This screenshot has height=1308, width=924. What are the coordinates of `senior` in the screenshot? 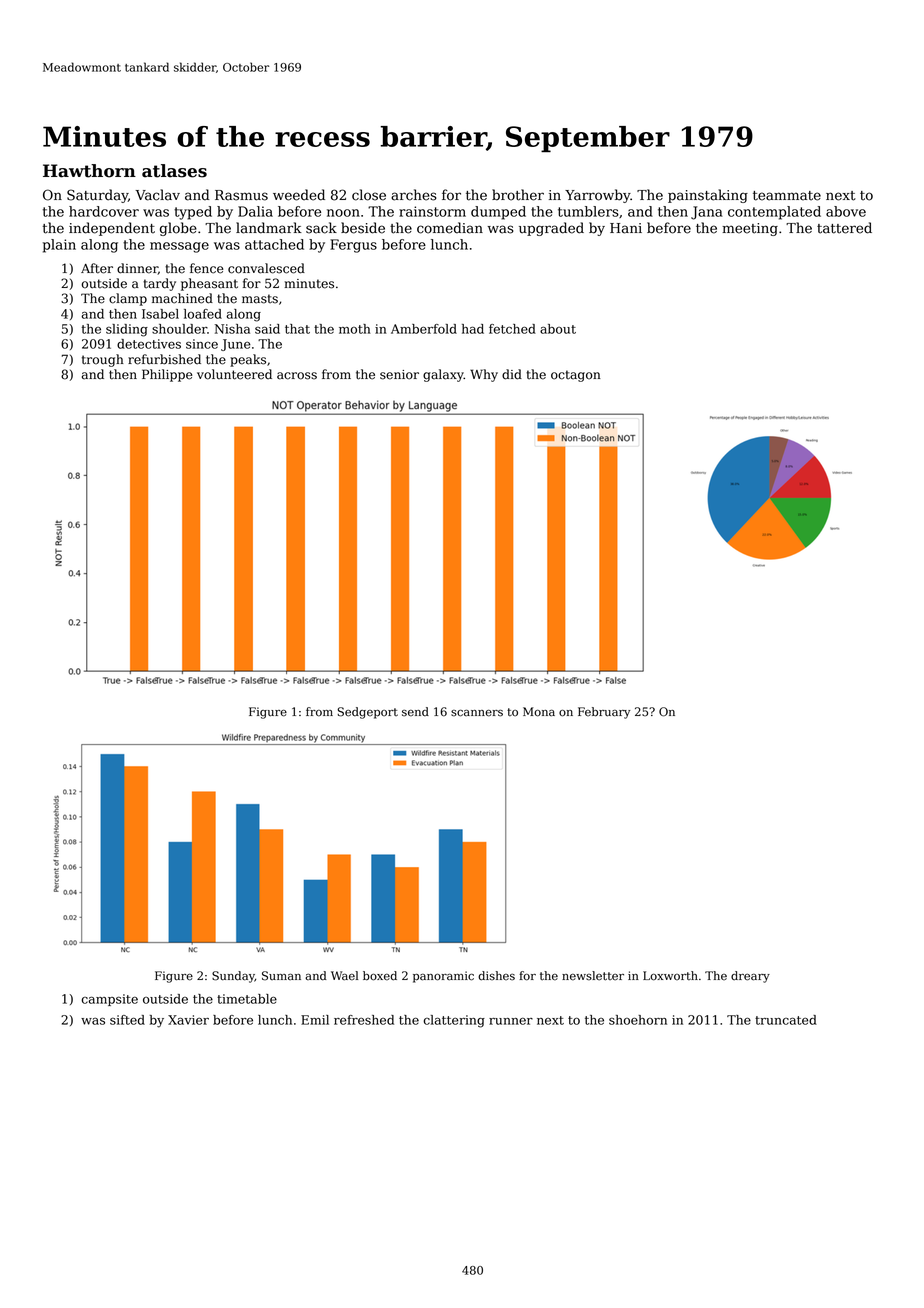 It's located at (399, 375).
